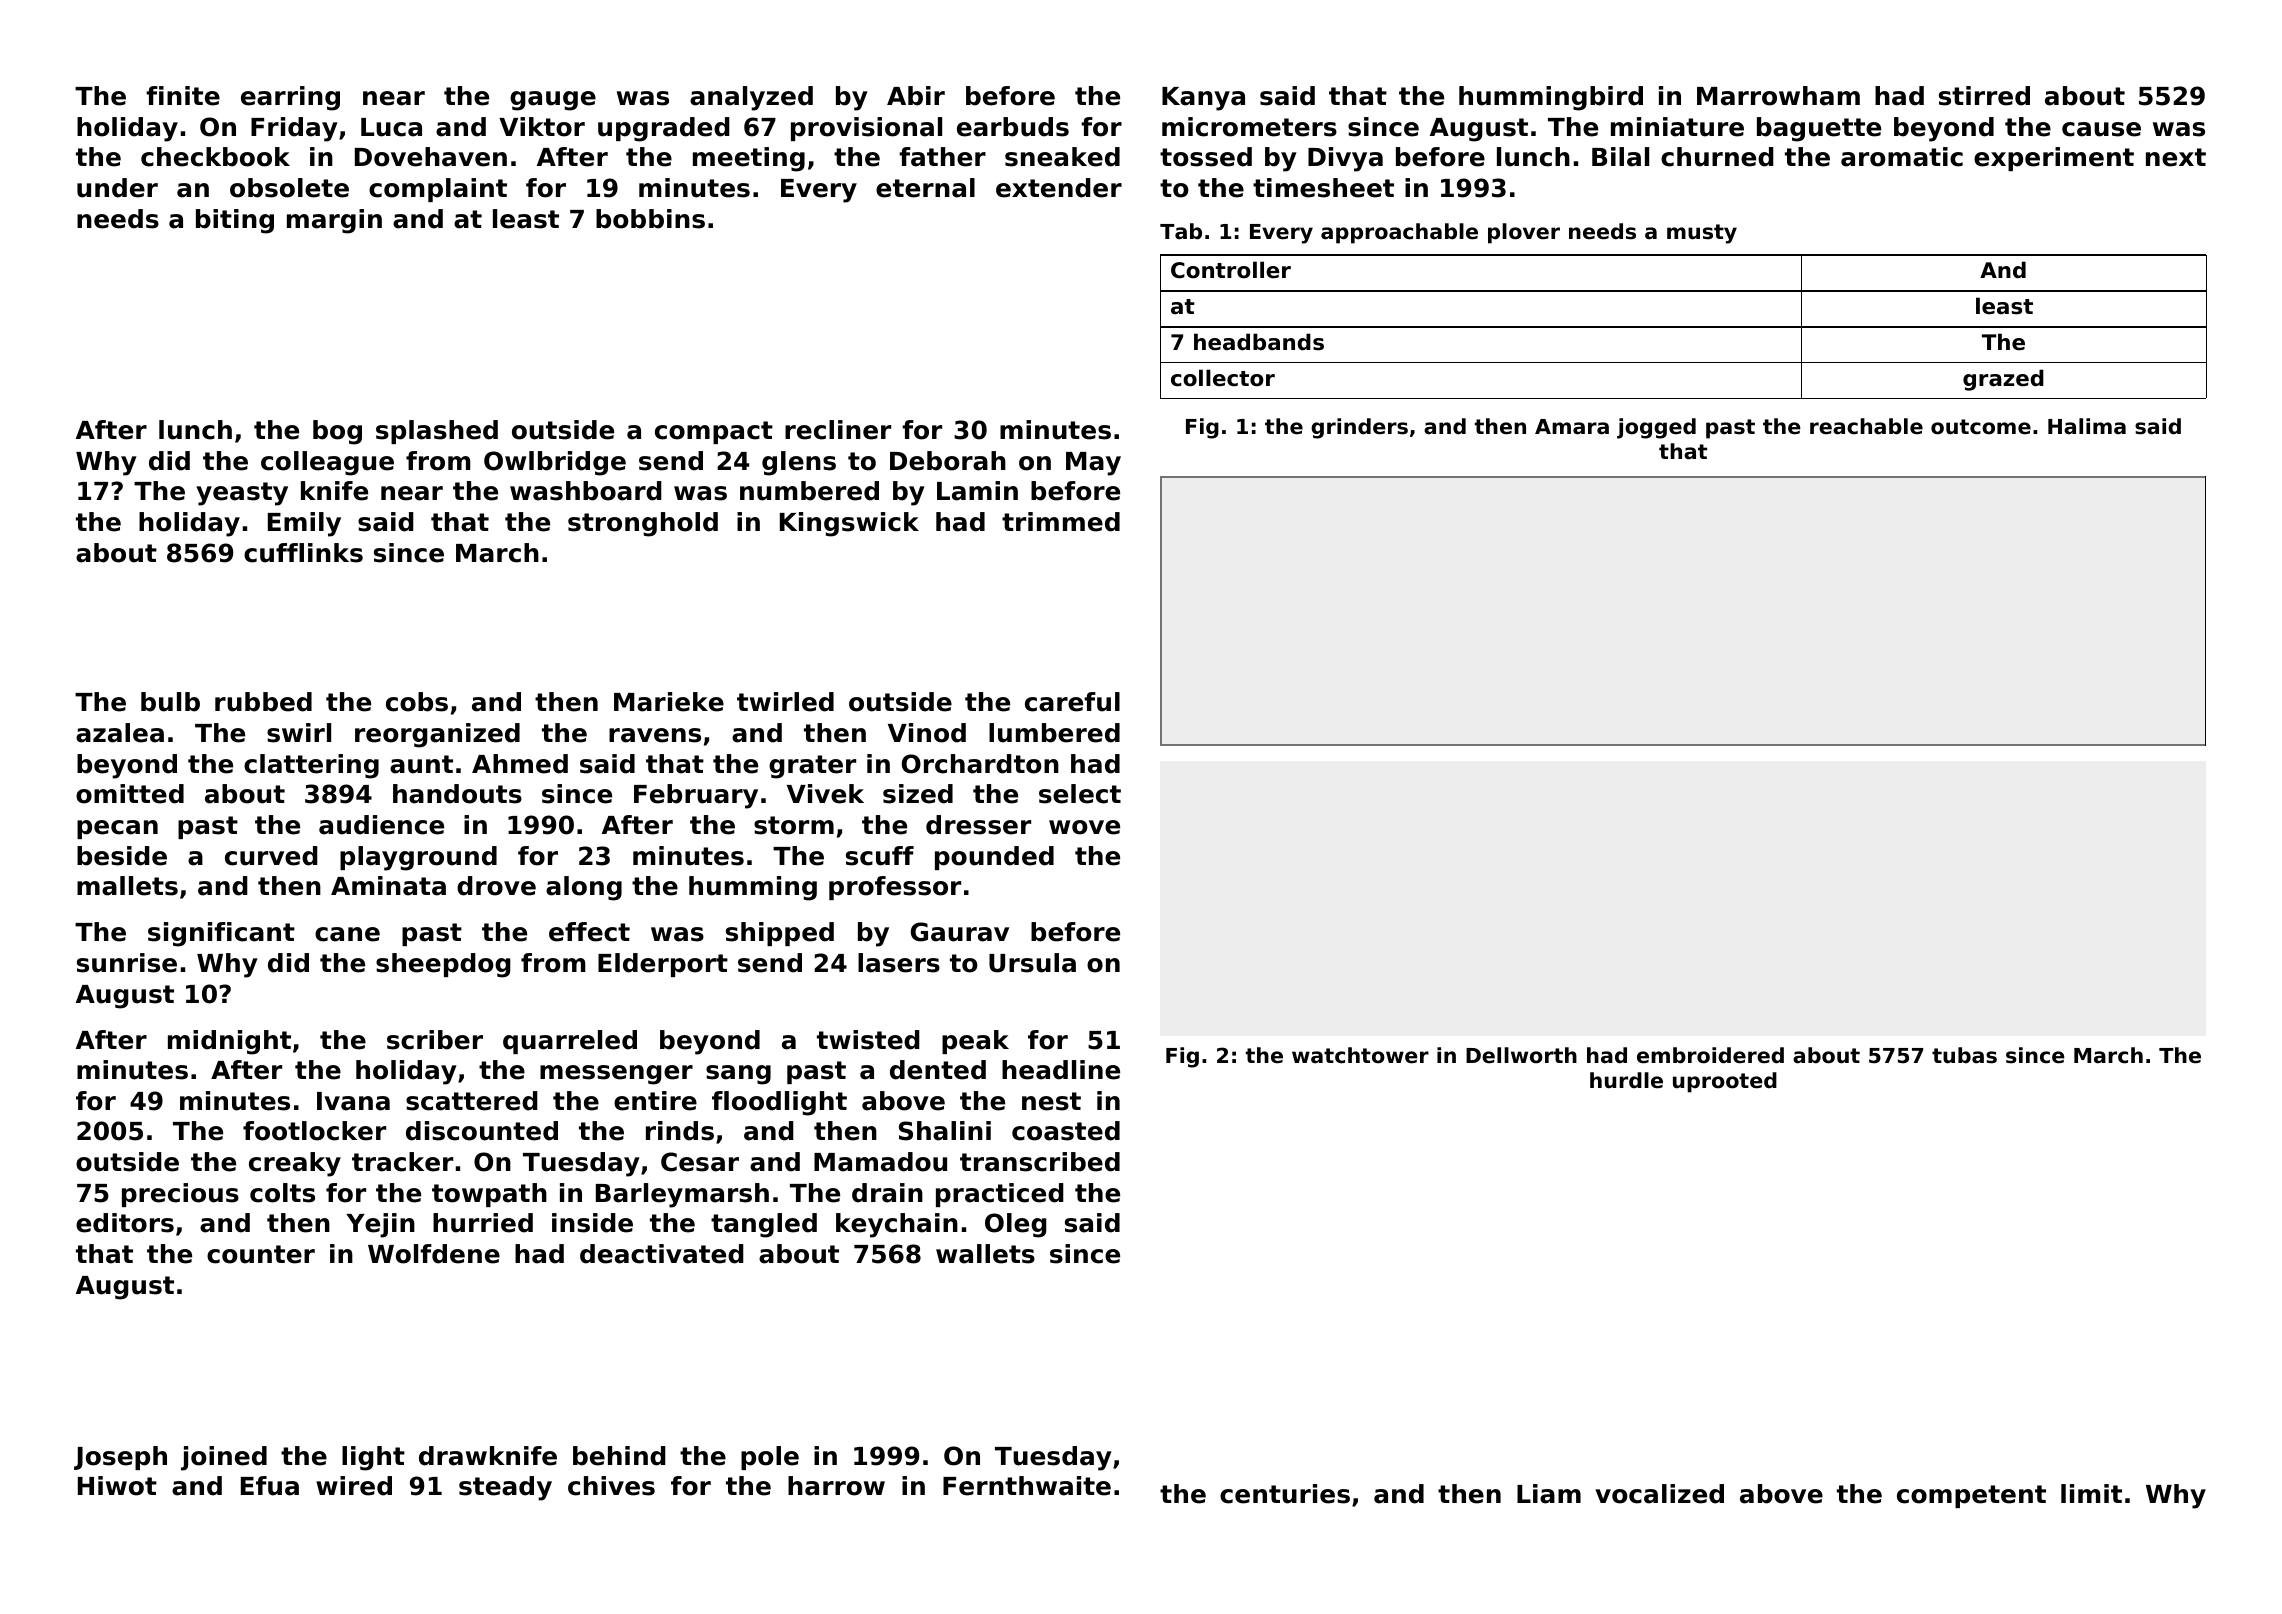  I want to click on musty, so click(1702, 234).
